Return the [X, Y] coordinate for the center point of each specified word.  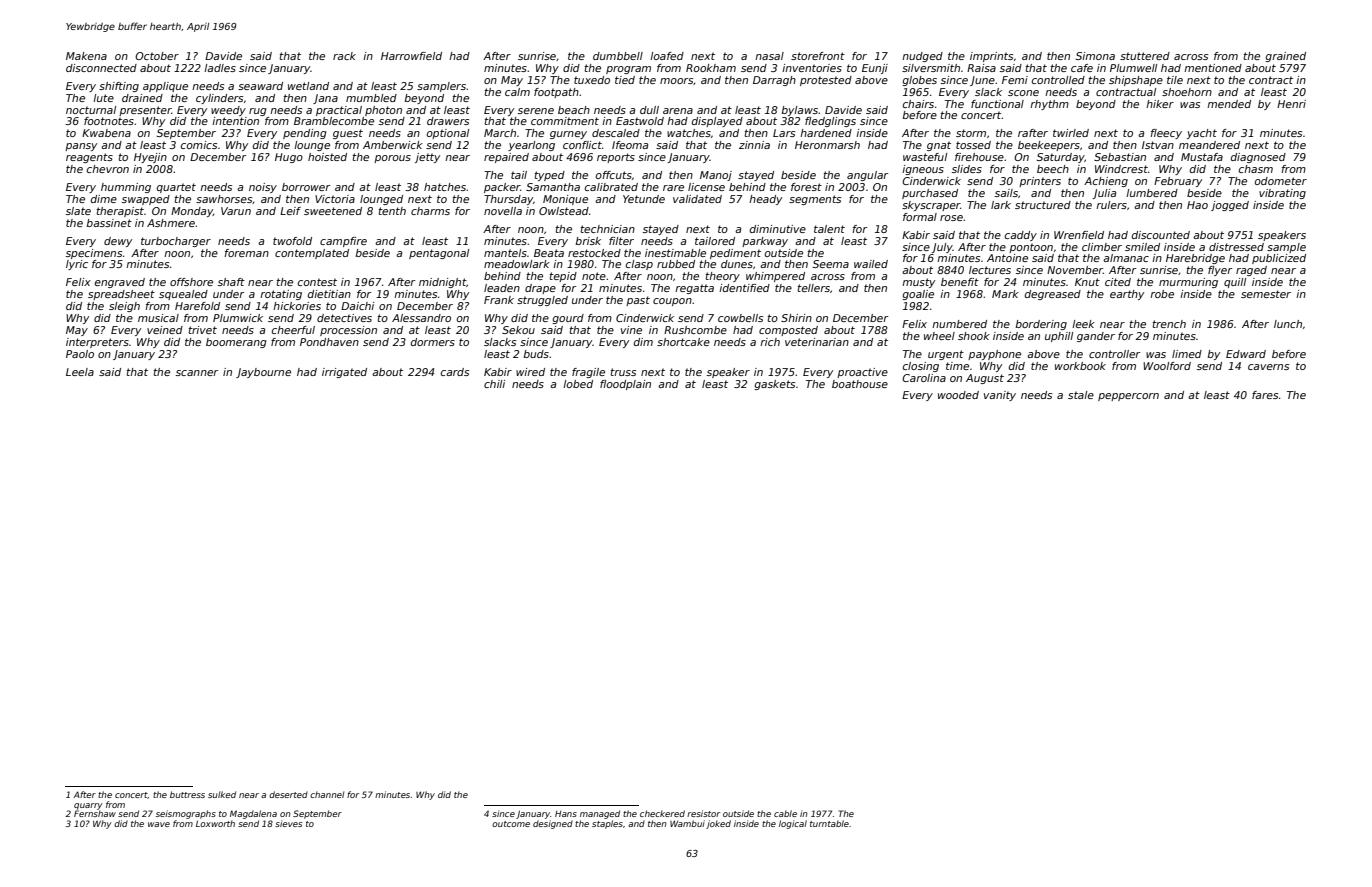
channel [327, 794]
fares [1265, 395]
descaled [616, 133]
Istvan [1158, 145]
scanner [197, 373]
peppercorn [1128, 397]
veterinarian [817, 342]
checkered [662, 813]
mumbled [371, 98]
